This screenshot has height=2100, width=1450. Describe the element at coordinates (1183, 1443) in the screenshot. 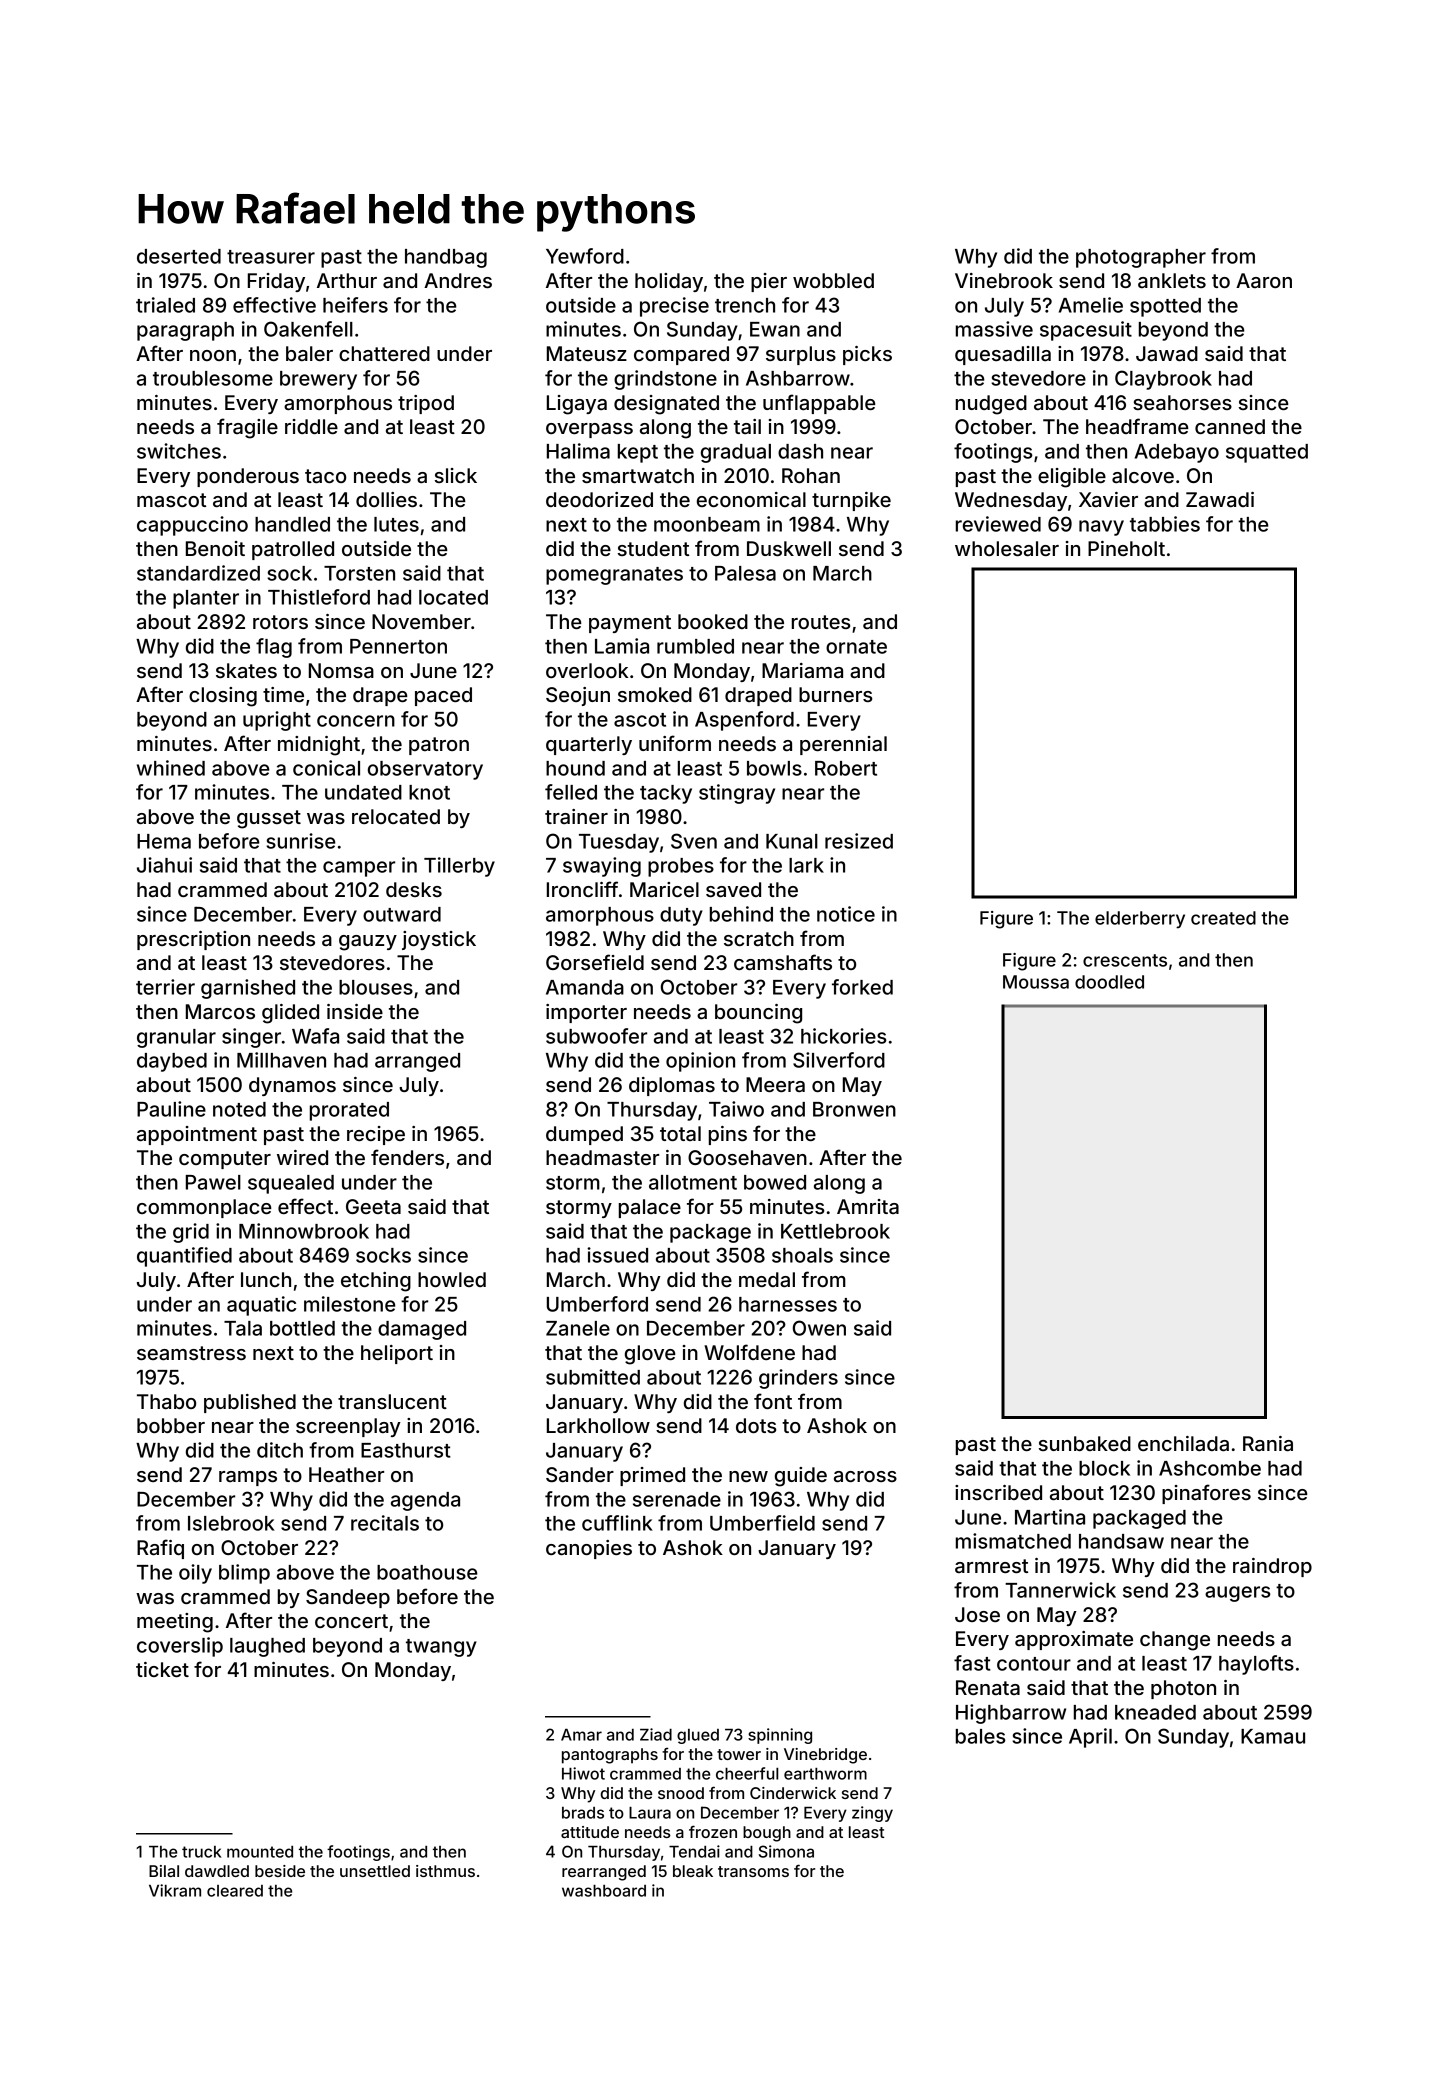

I see `enchilada` at that location.
